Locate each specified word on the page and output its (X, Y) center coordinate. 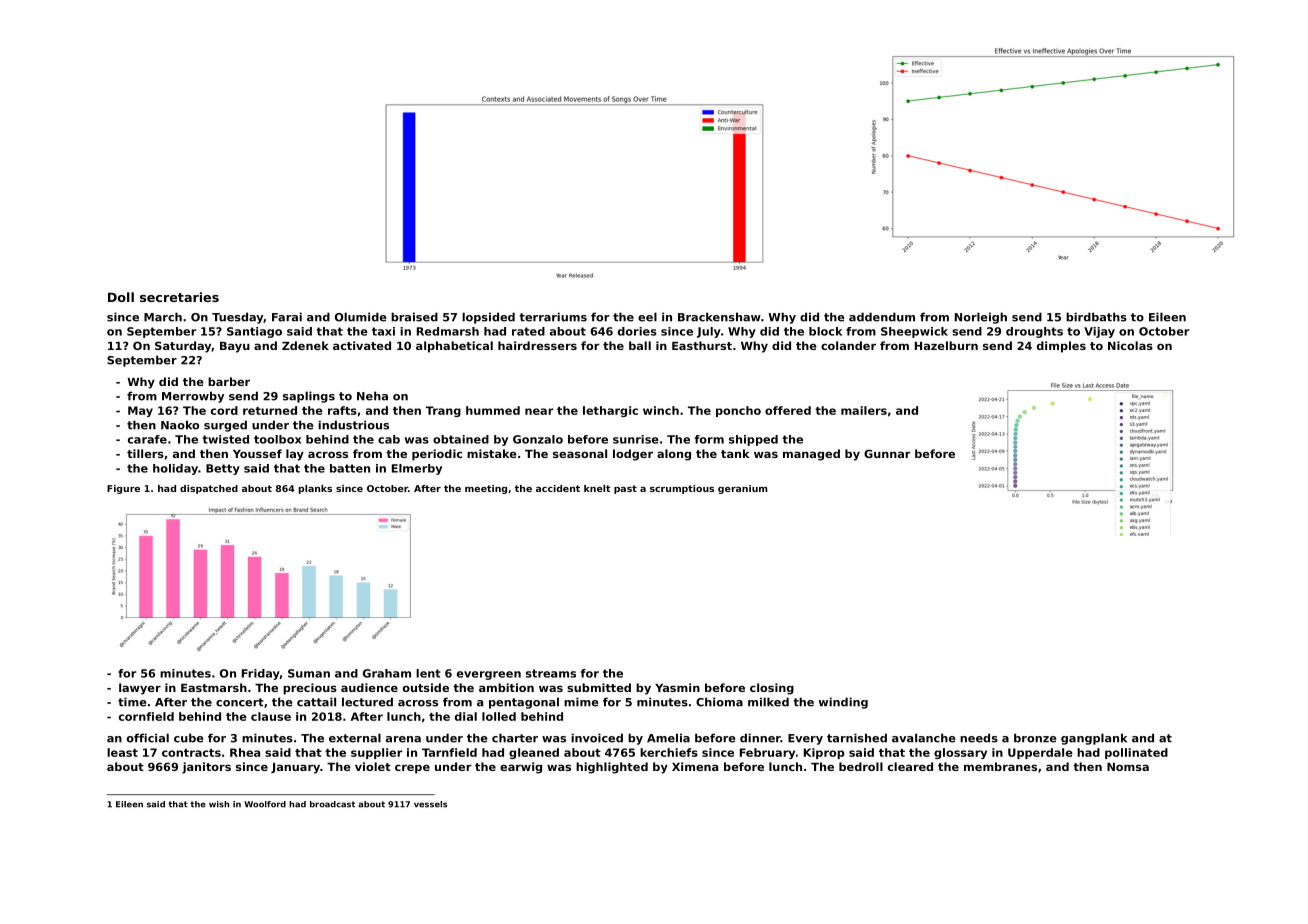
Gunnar (887, 453)
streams (551, 673)
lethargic (610, 411)
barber (229, 381)
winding (843, 703)
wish (219, 804)
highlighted (612, 768)
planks (315, 489)
